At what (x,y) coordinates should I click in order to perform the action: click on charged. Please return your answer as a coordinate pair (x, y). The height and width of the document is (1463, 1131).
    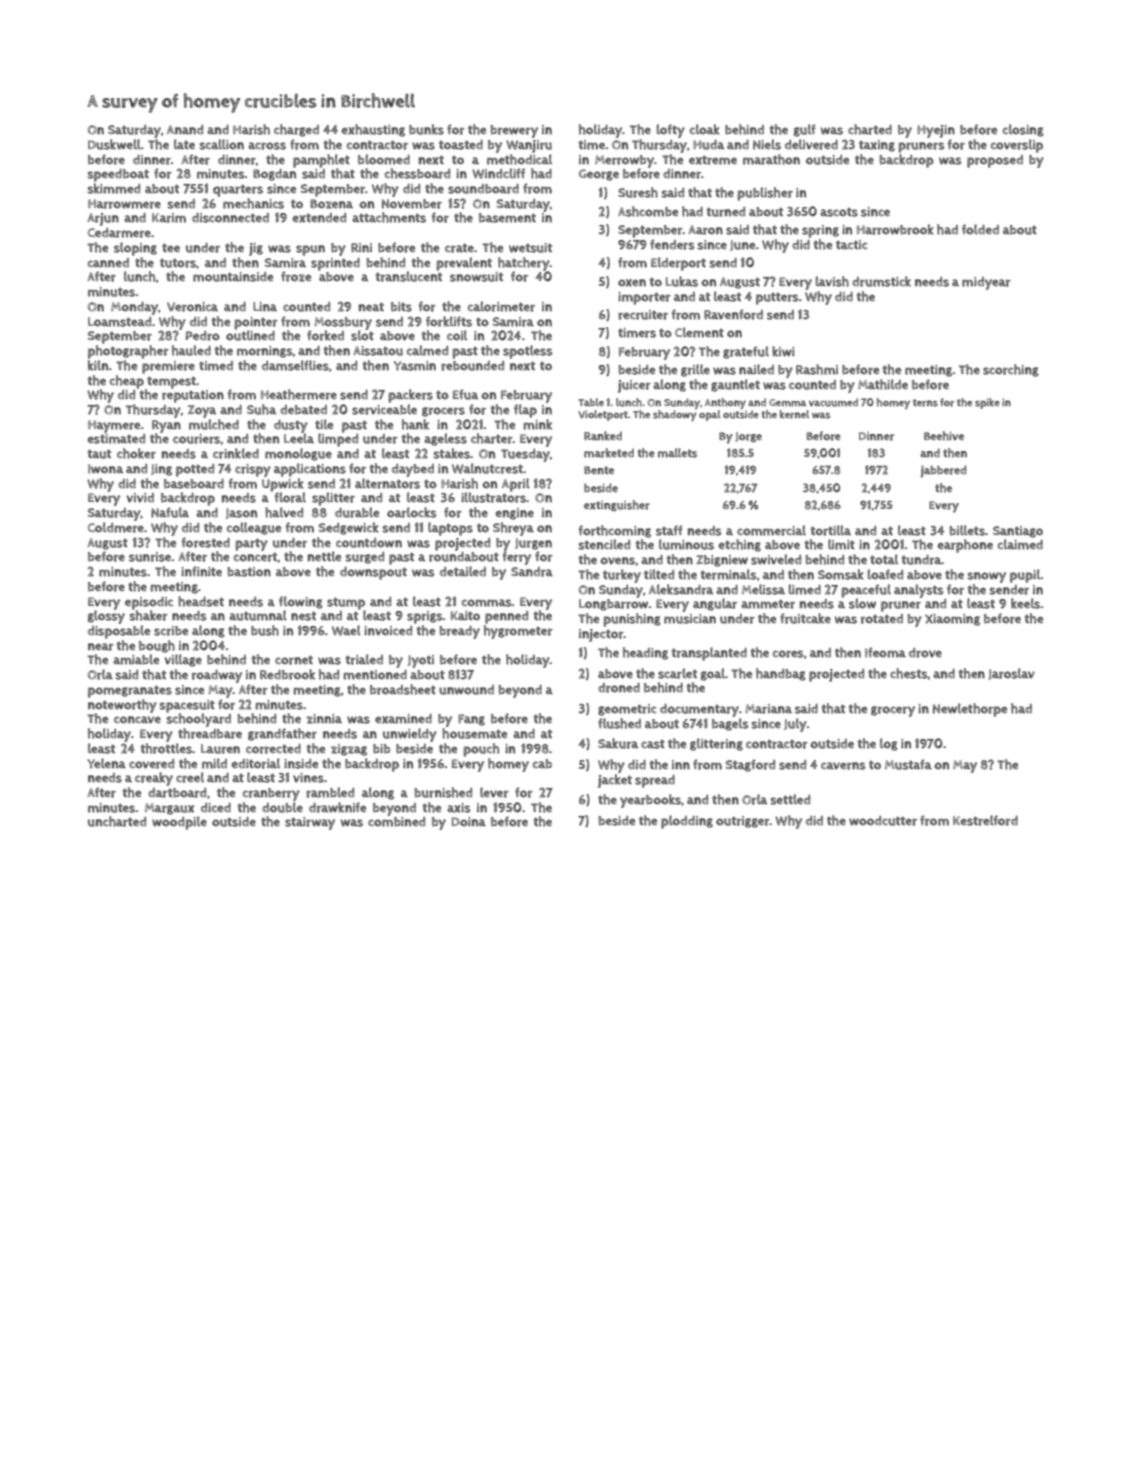
    Looking at the image, I should click on (296, 130).
